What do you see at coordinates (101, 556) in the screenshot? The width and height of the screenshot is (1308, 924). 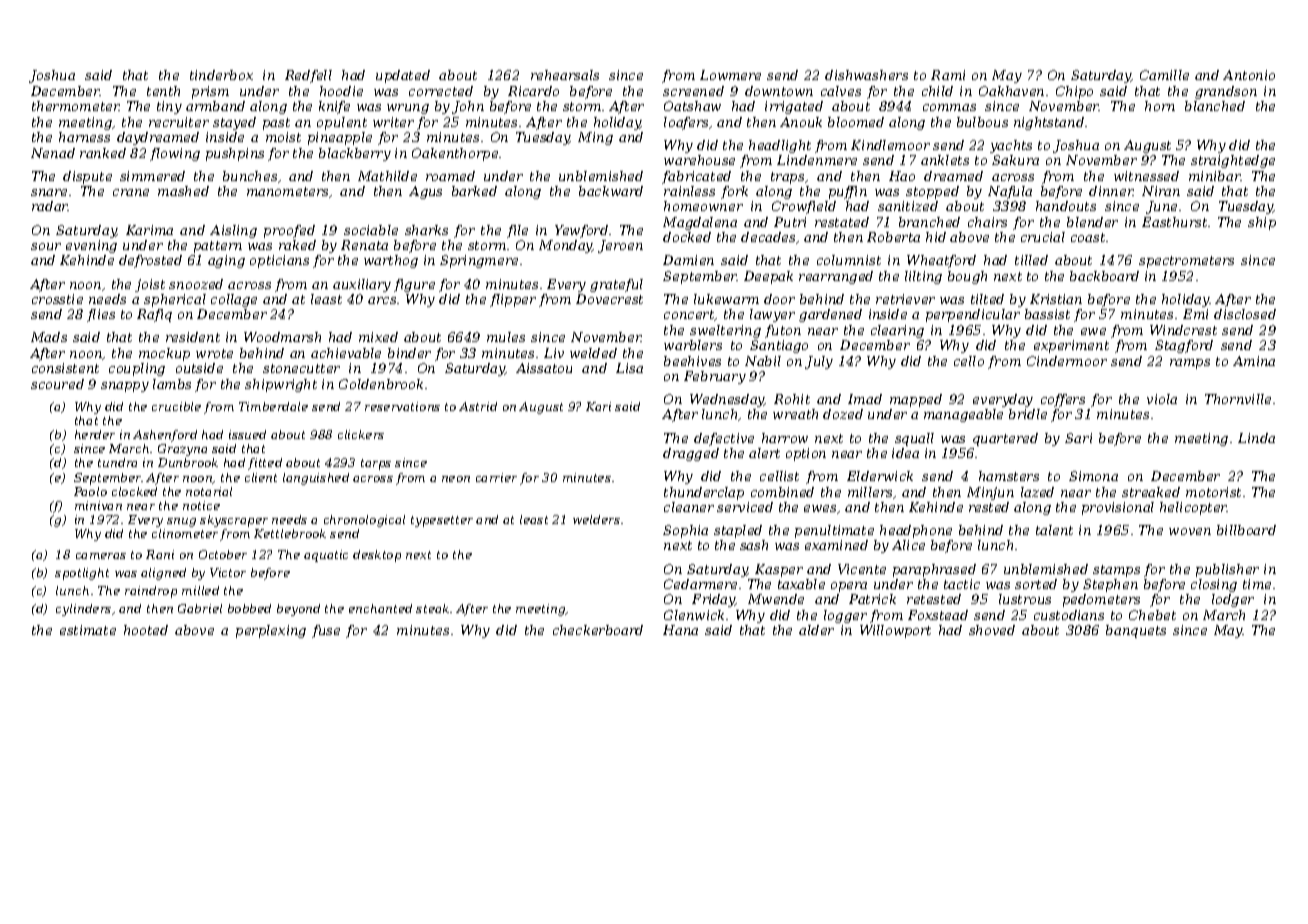 I see `cameras` at bounding box center [101, 556].
